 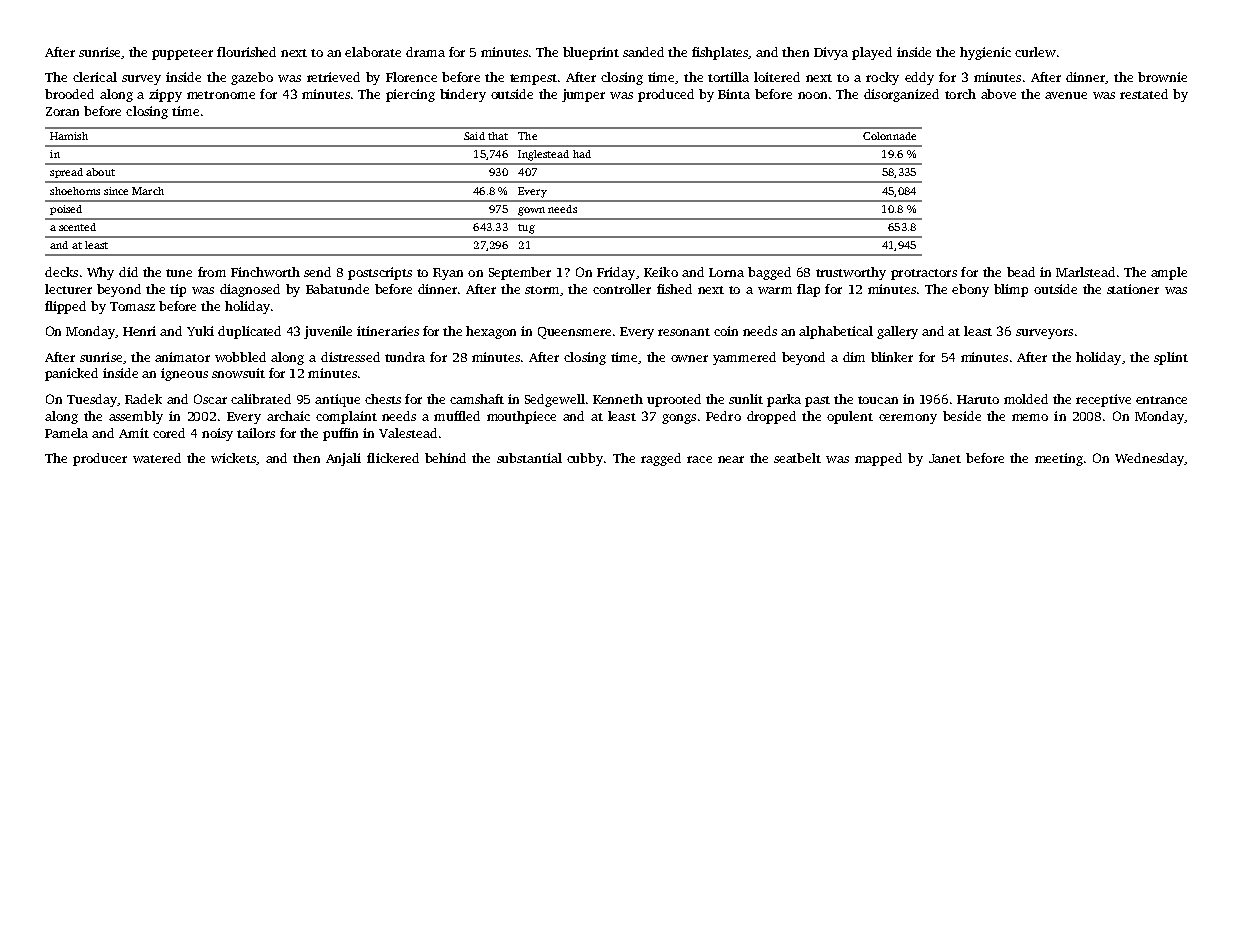 I want to click on curlew, so click(x=1035, y=52).
